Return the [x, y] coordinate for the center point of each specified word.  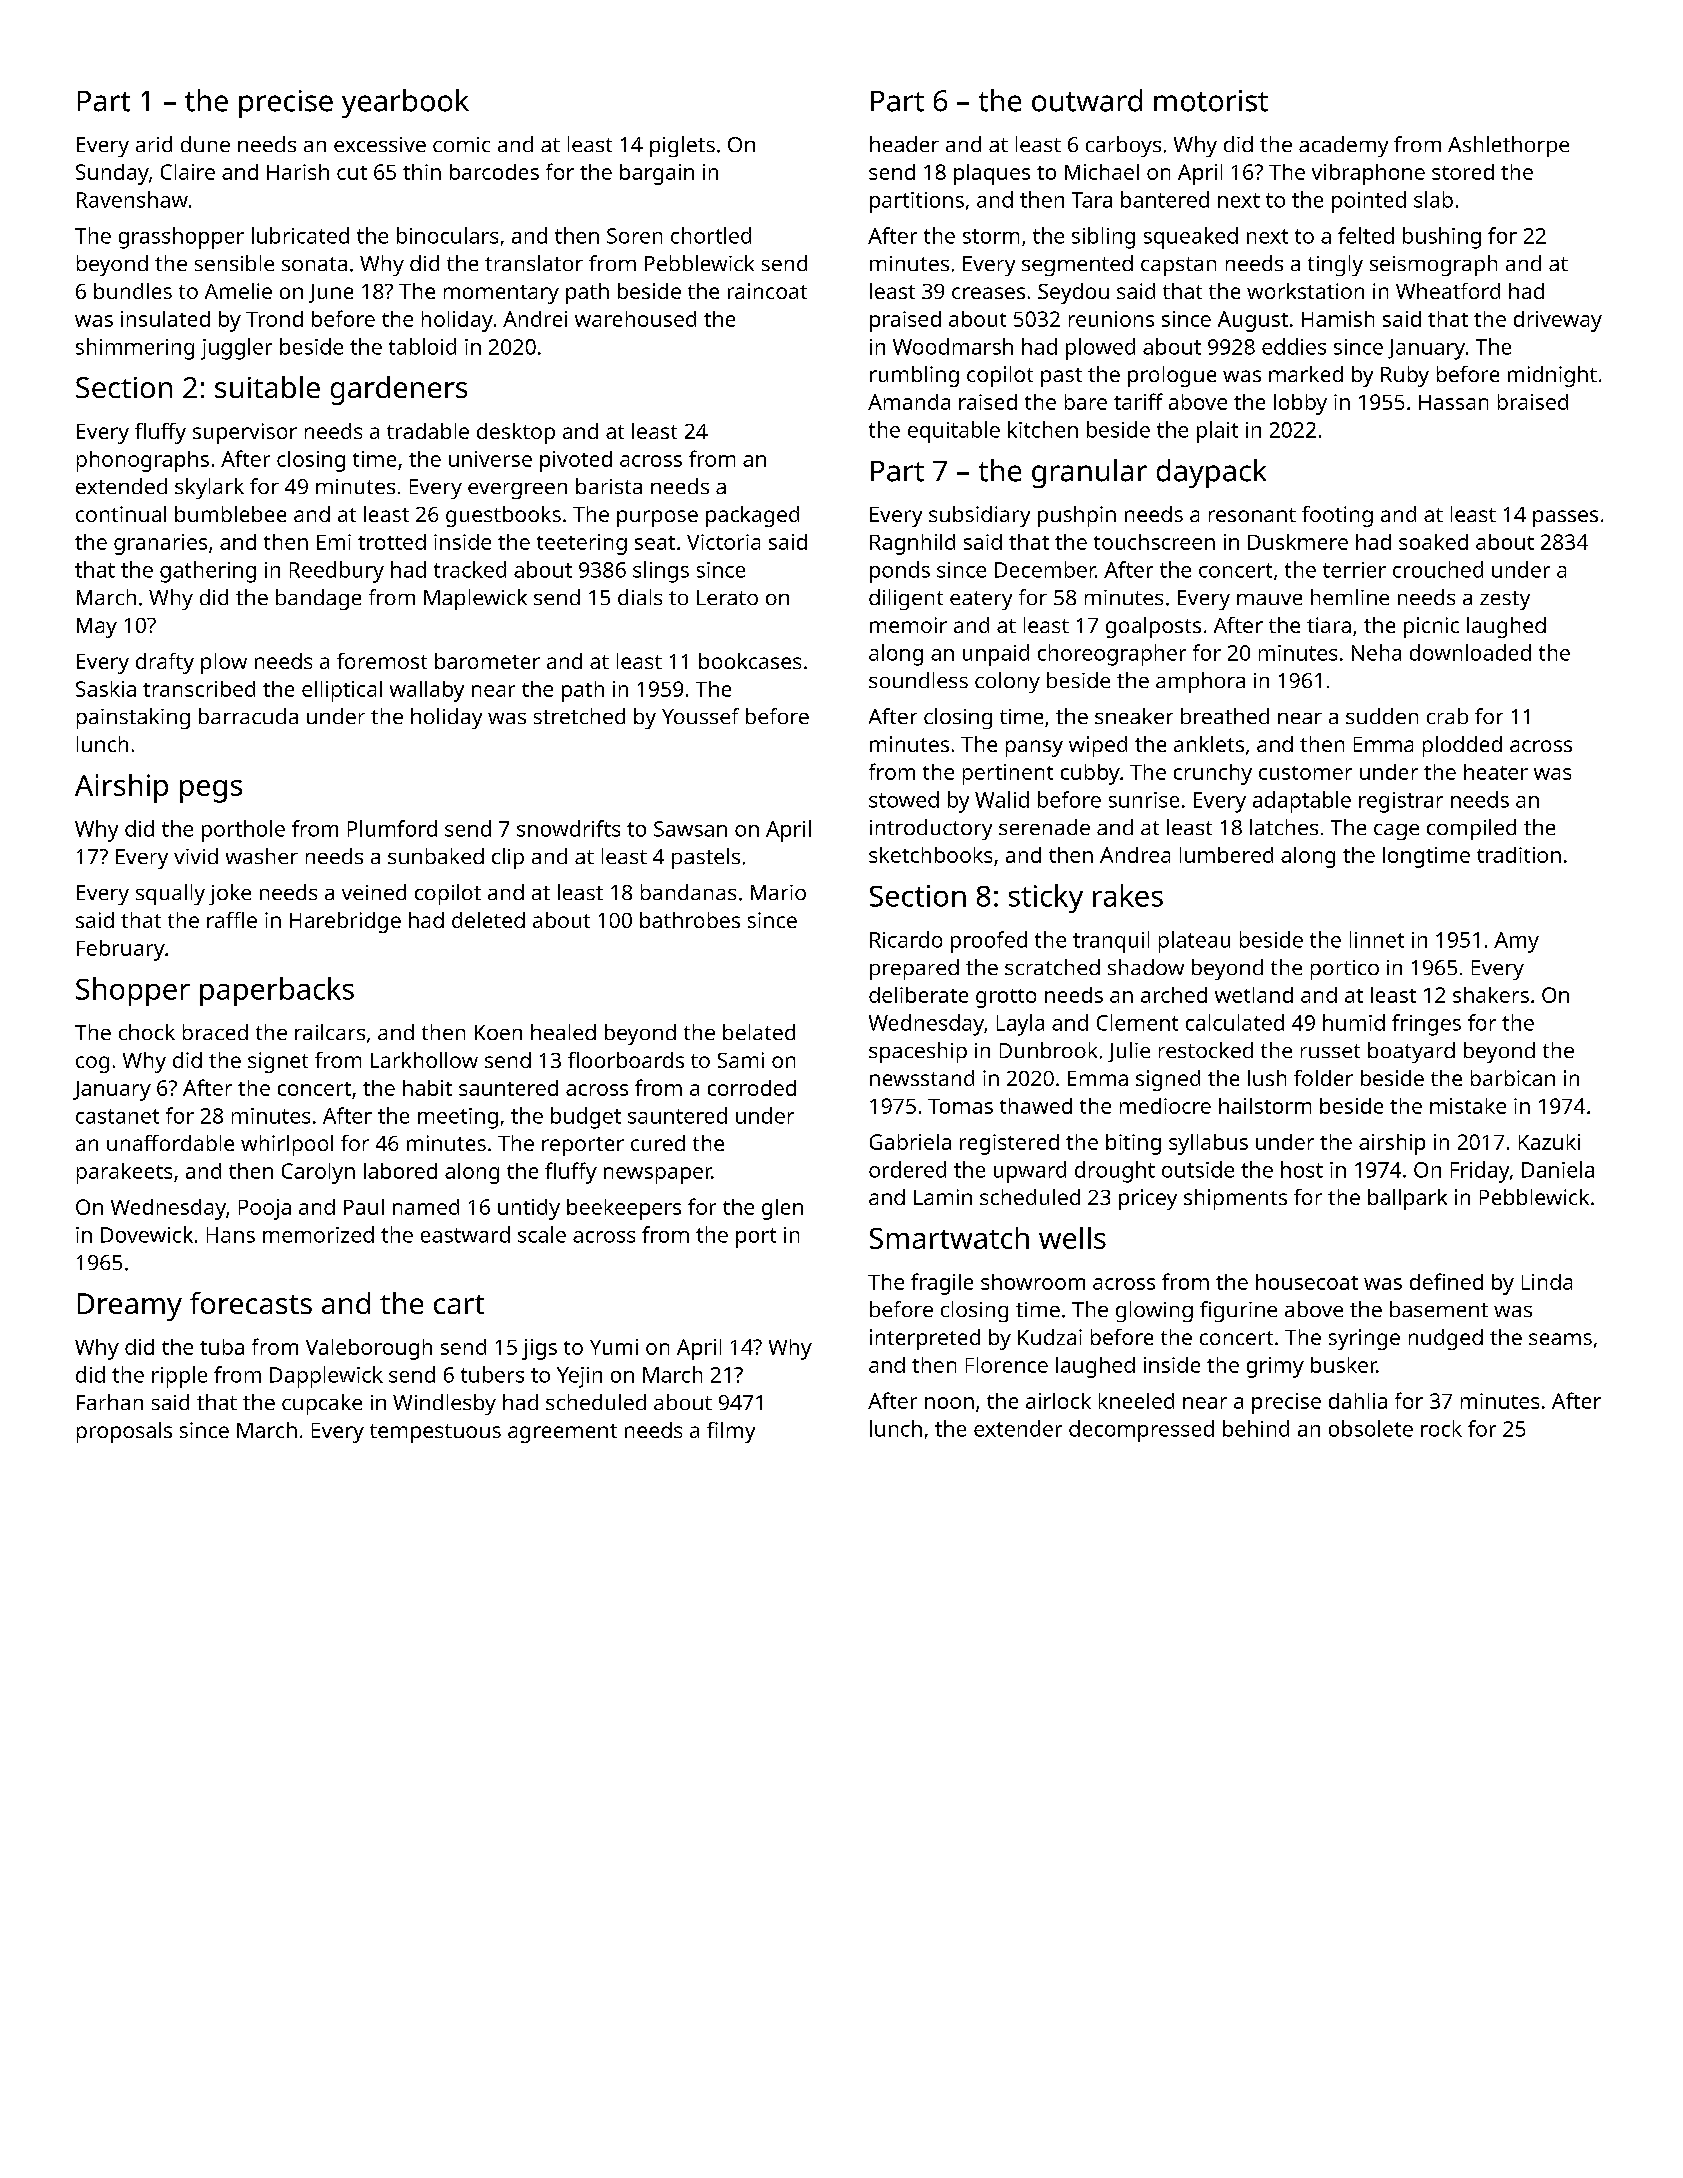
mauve [1269, 599]
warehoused [635, 319]
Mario [778, 892]
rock [1441, 1428]
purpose [657, 518]
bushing [1442, 238]
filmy [731, 1432]
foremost [382, 661]
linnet [1377, 939]
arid [154, 144]
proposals [124, 1432]
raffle [232, 920]
